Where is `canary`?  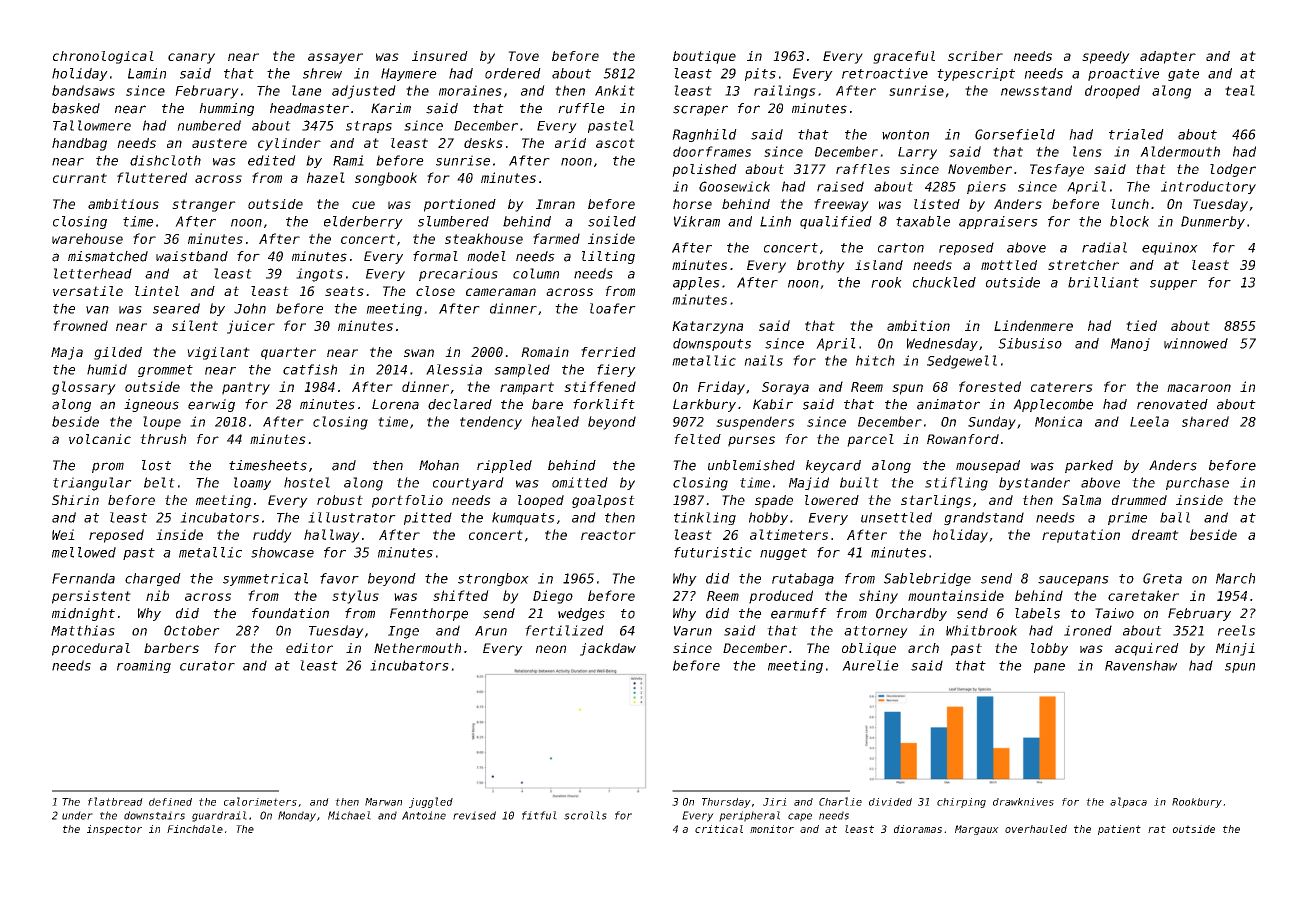 canary is located at coordinates (191, 58).
